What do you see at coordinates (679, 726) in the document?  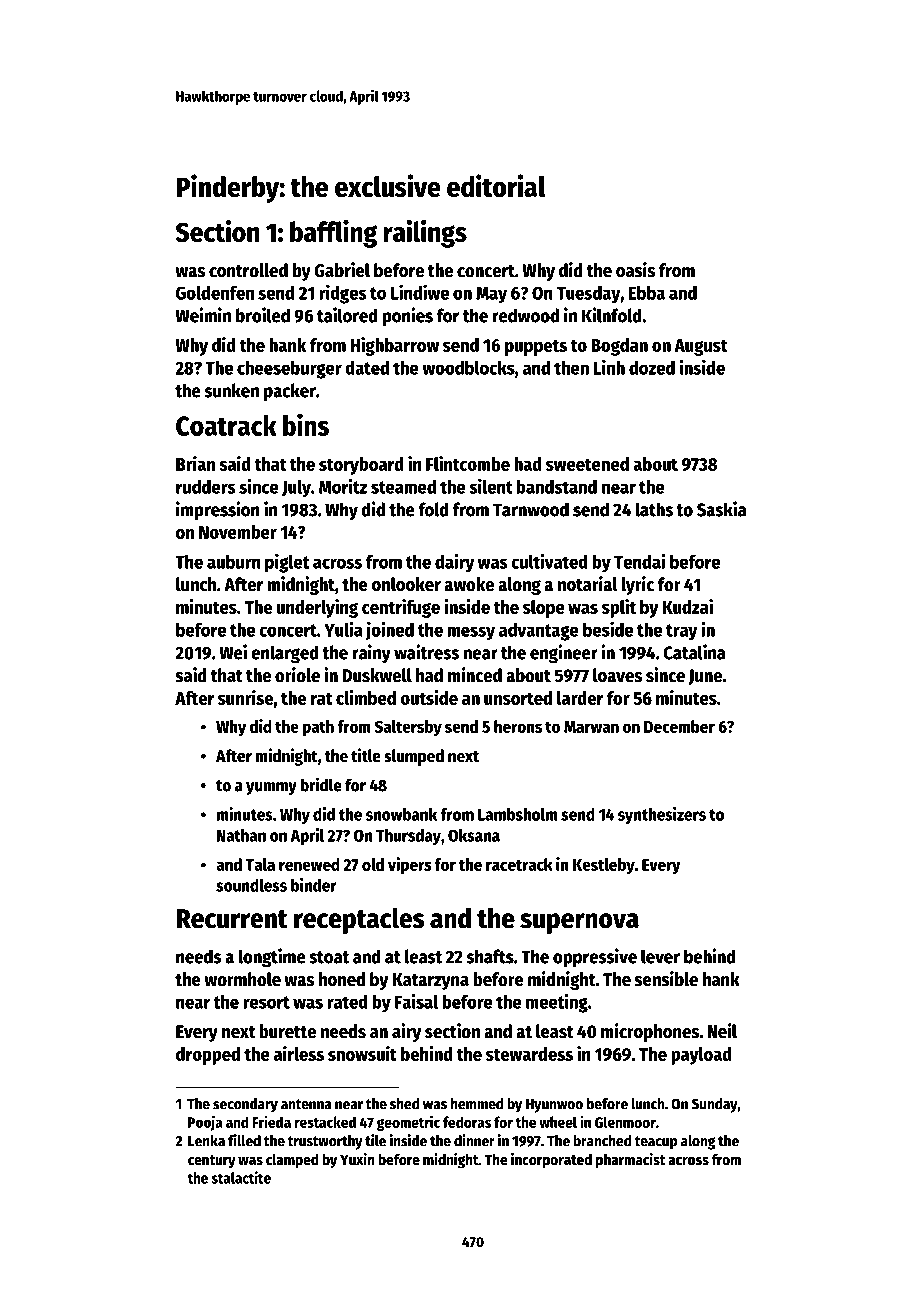 I see `December` at bounding box center [679, 726].
